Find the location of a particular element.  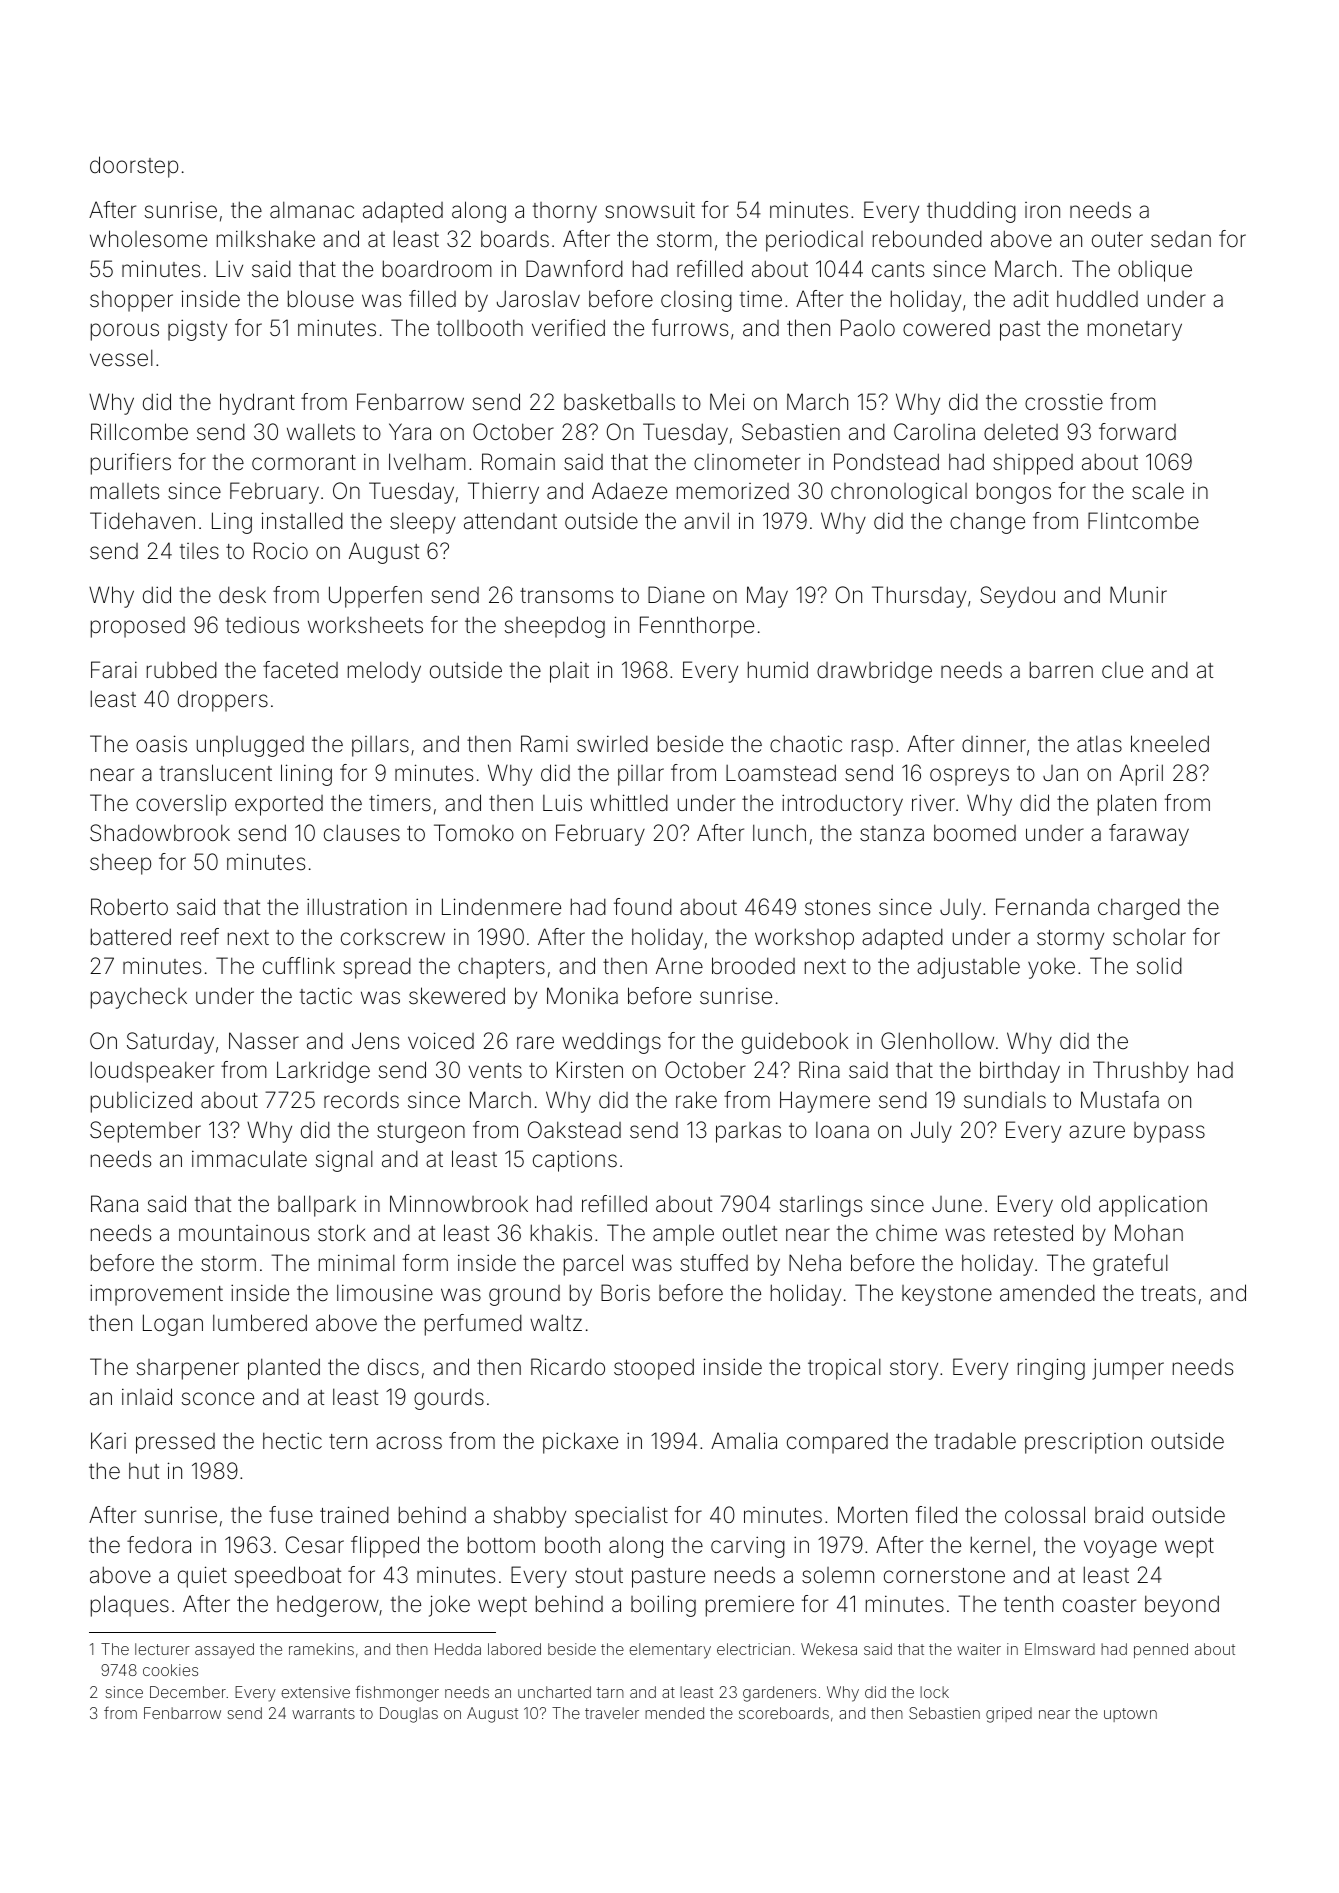

oasis is located at coordinates (161, 744).
